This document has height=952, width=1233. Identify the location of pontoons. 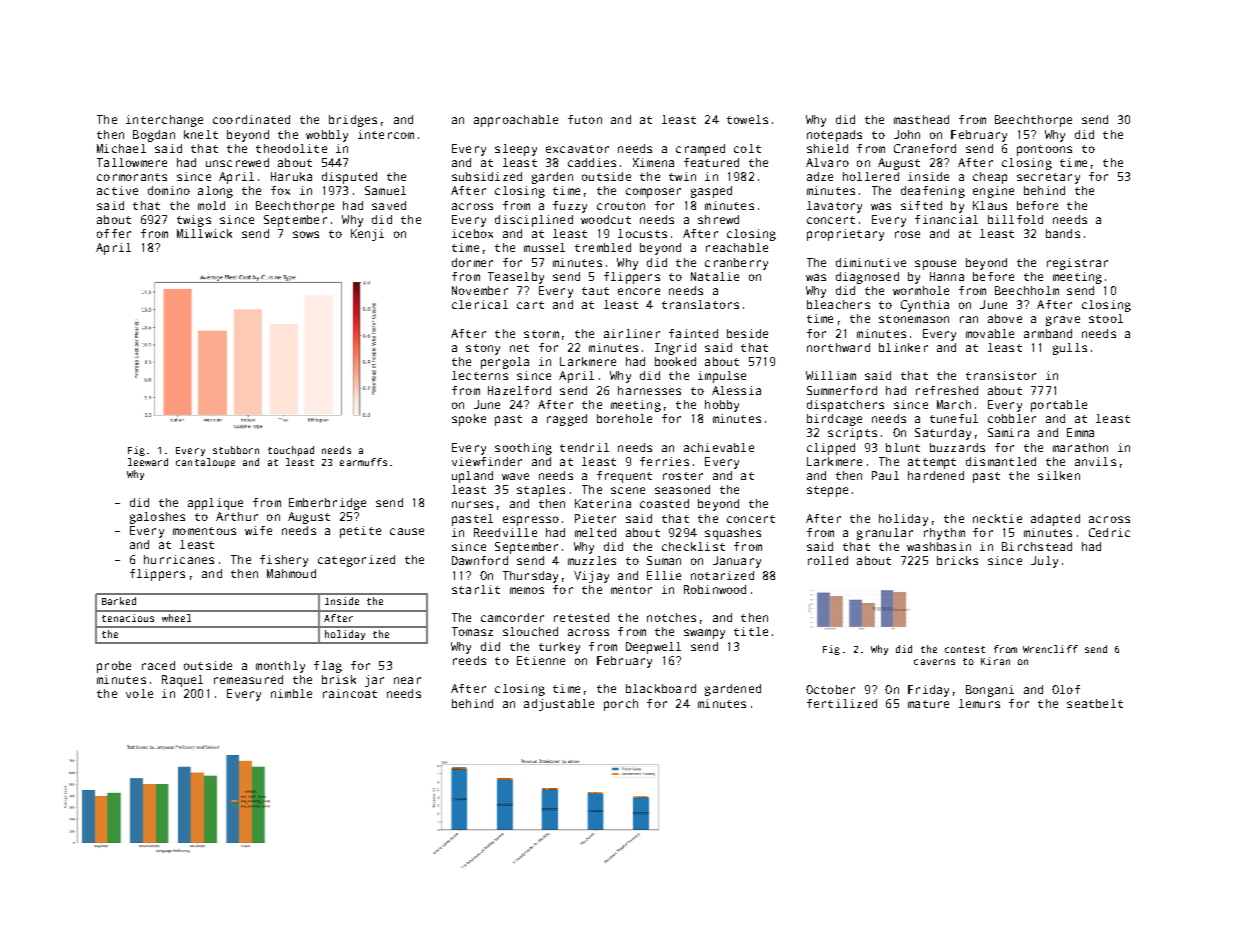
(1044, 150).
